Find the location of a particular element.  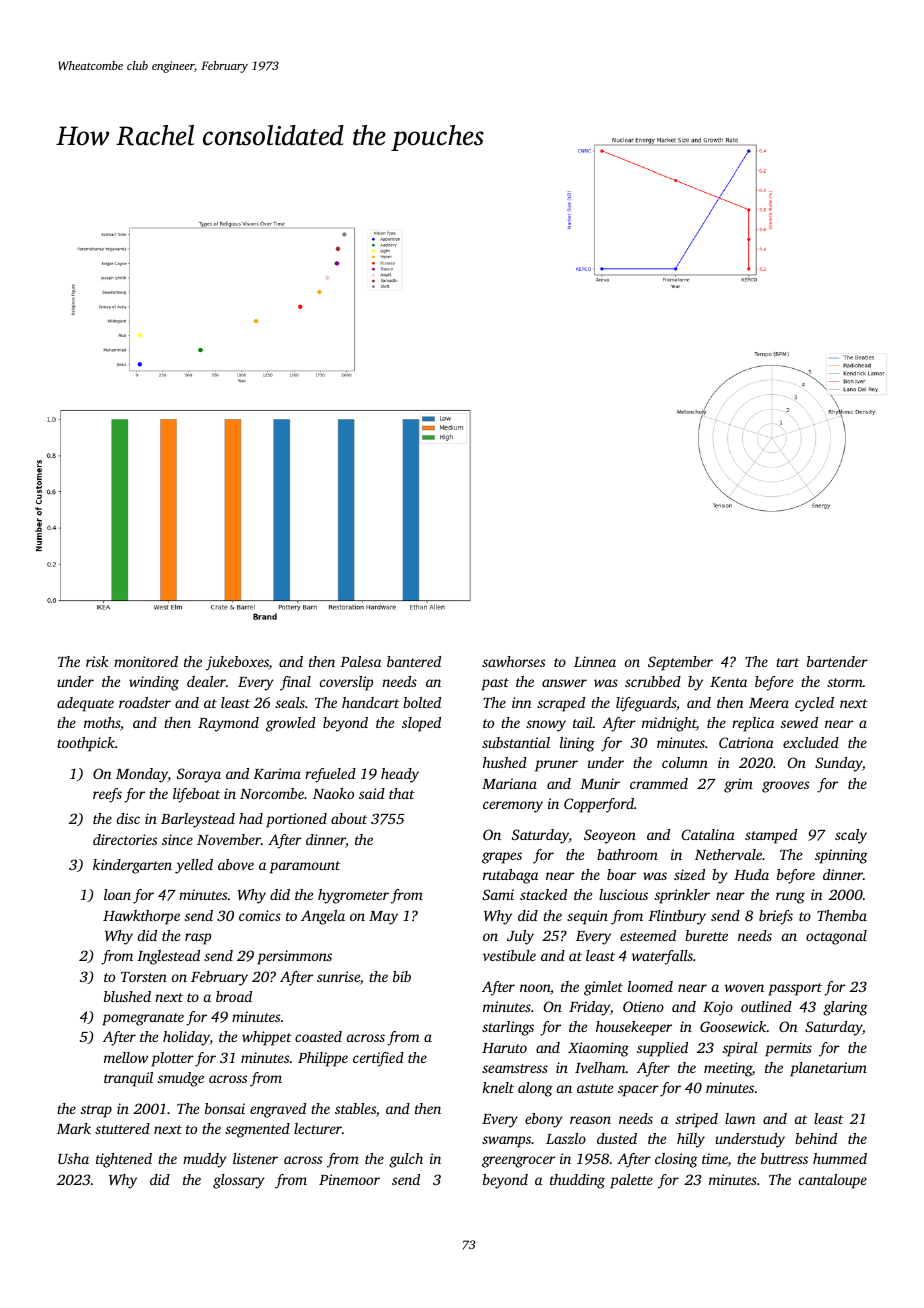

spinning is located at coordinates (841, 856).
